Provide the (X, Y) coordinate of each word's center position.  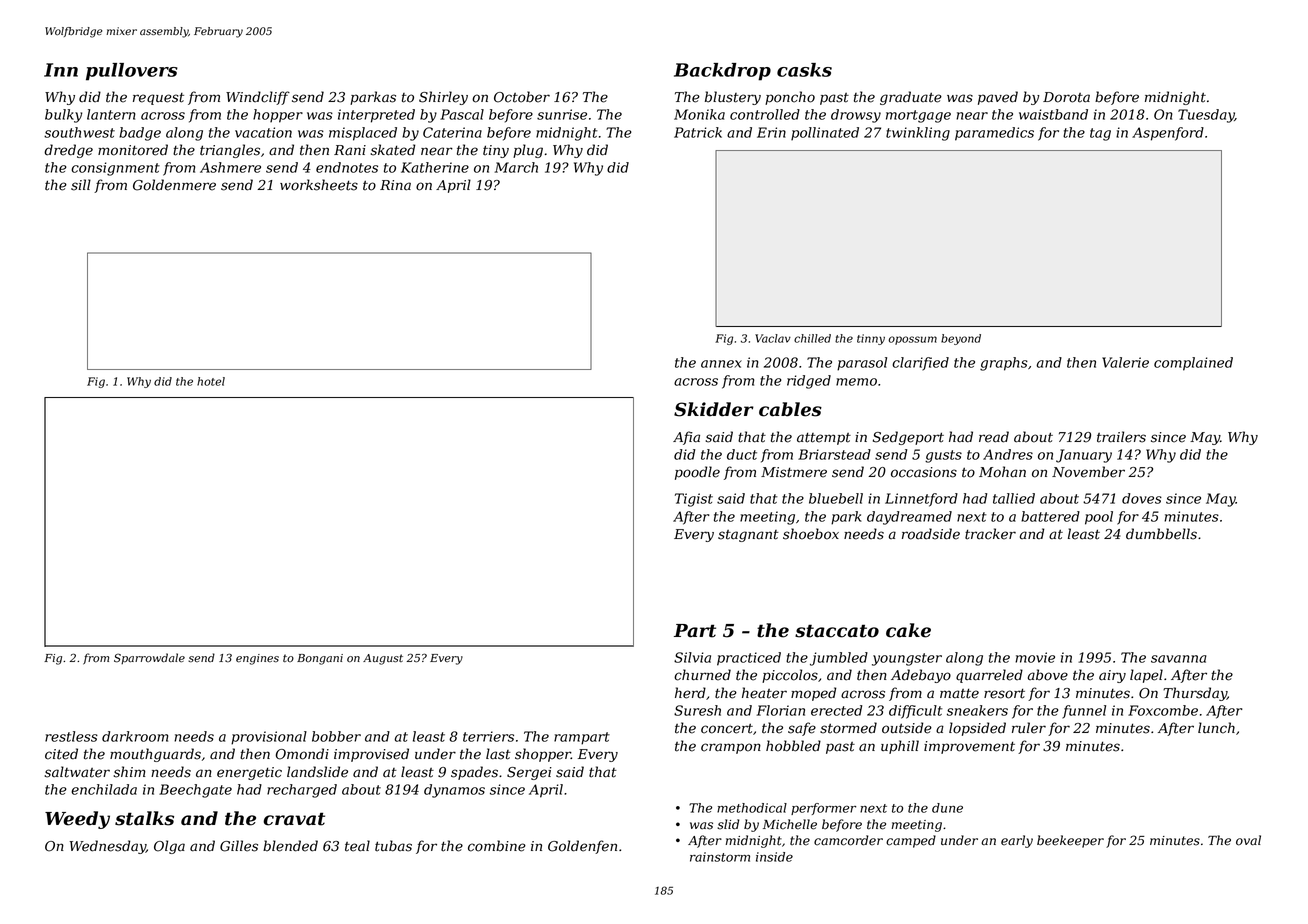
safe (802, 729)
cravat (294, 819)
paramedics (994, 134)
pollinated (825, 134)
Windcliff (258, 98)
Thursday (1195, 694)
